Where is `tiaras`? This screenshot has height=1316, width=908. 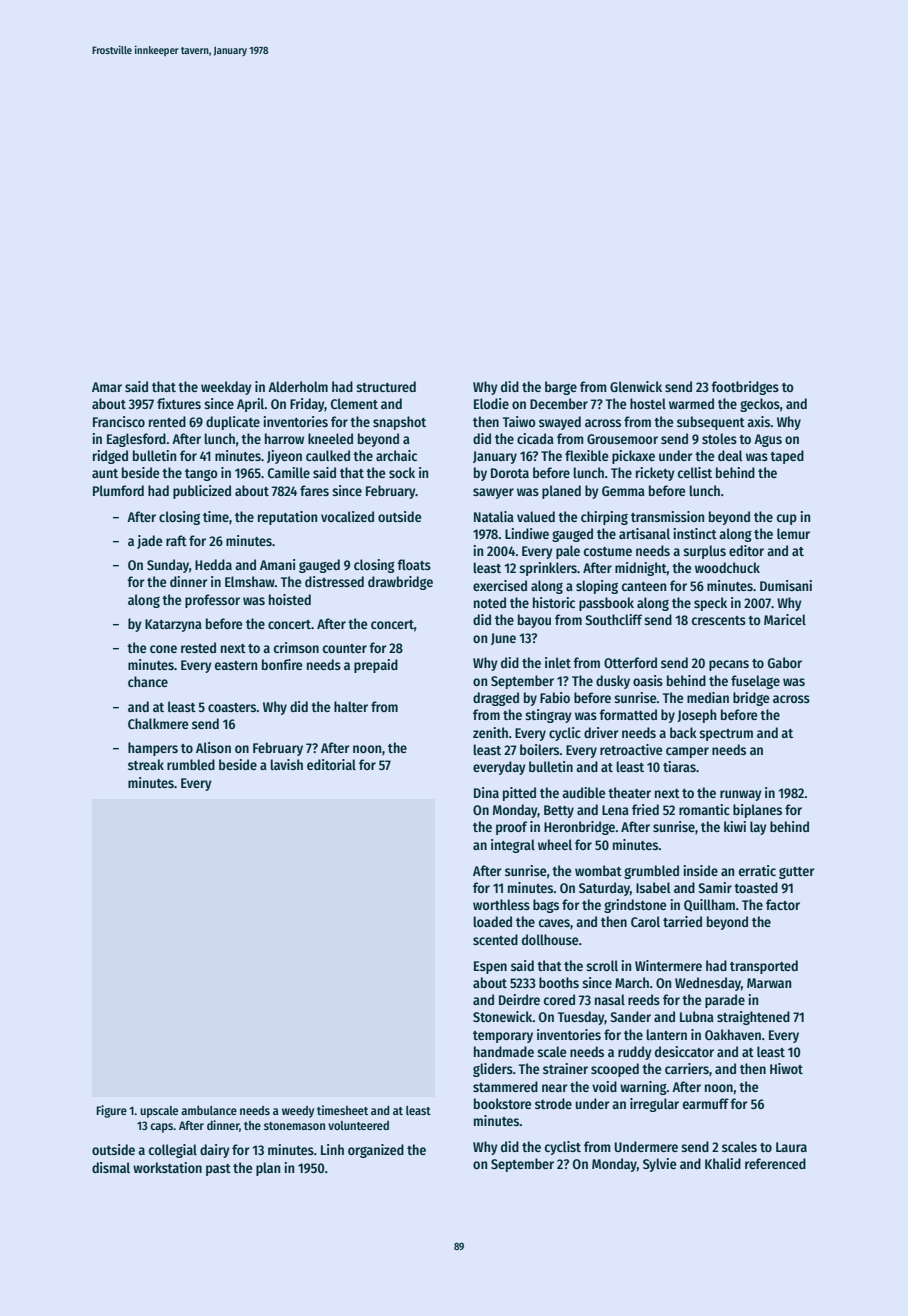 tiaras is located at coordinates (679, 766).
